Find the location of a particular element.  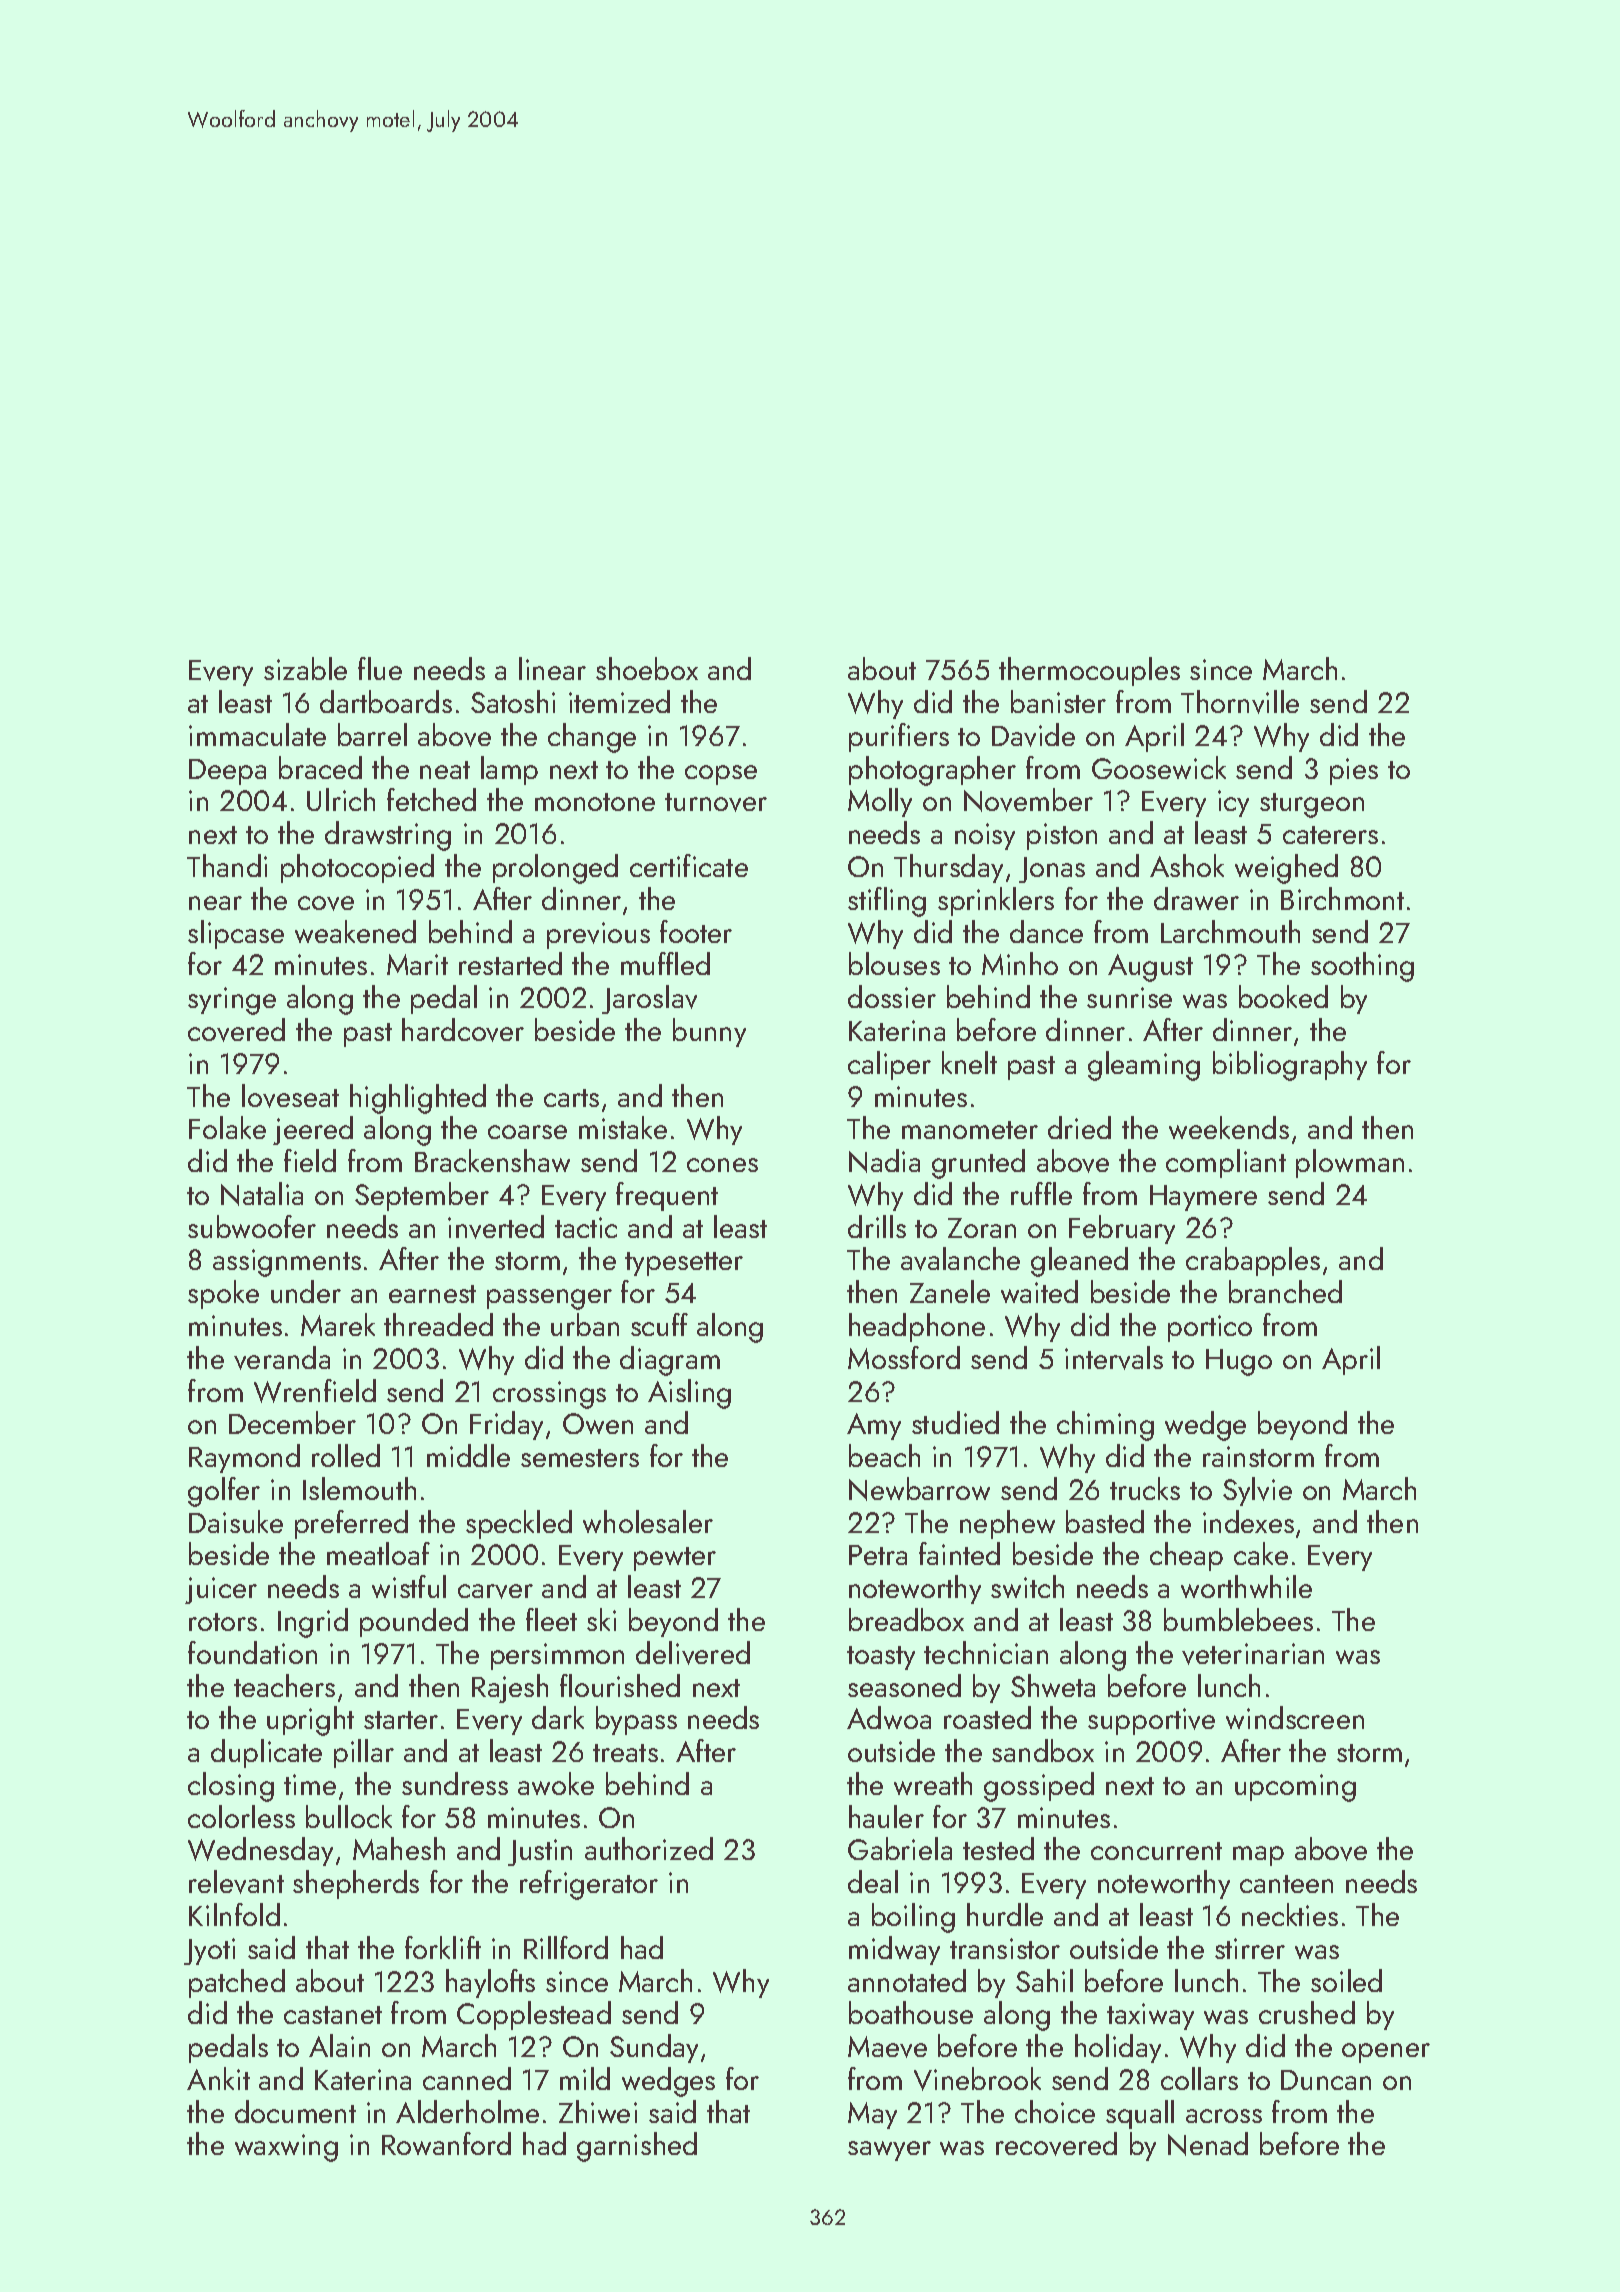

cones is located at coordinates (722, 1165).
